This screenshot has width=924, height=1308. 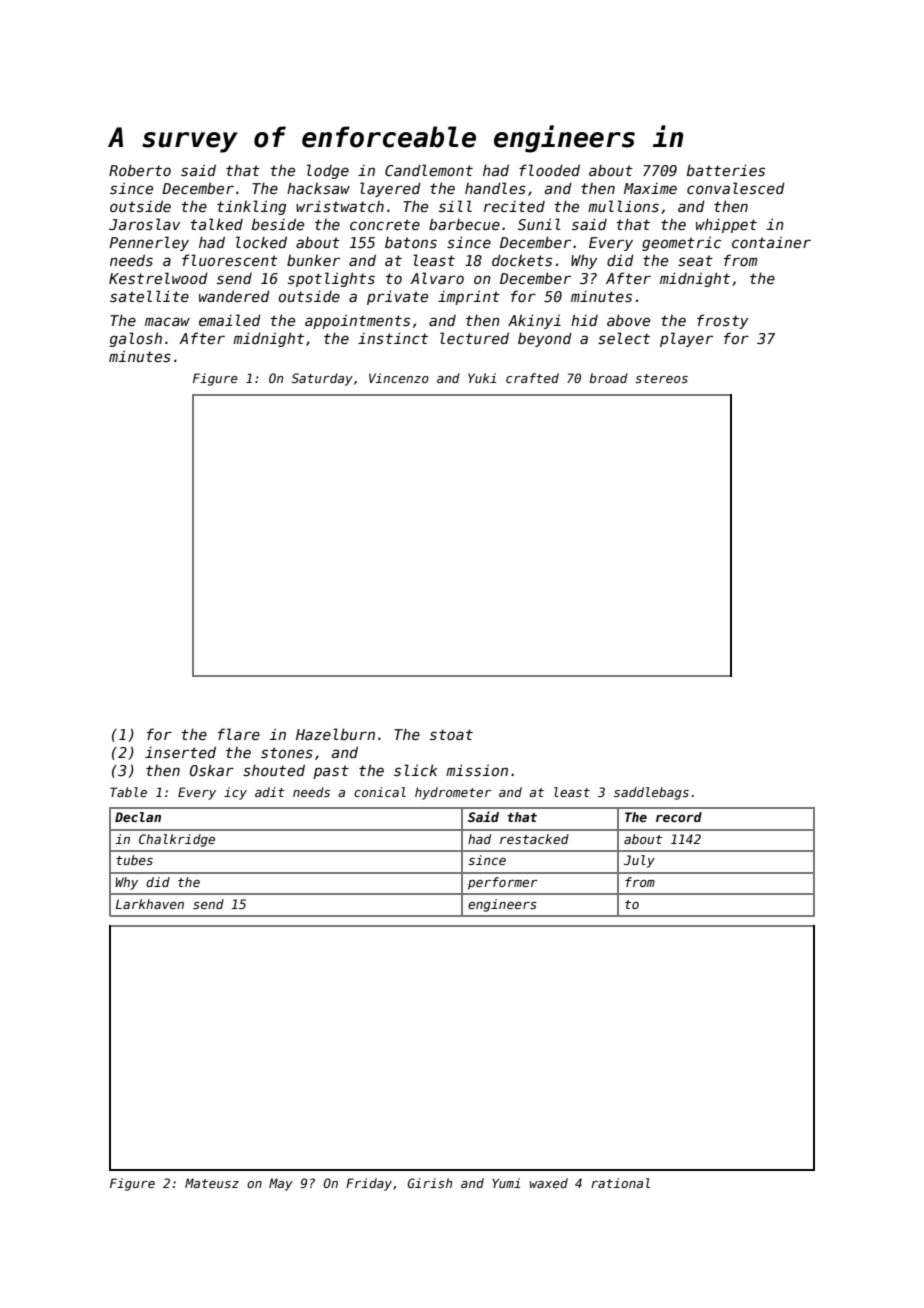 I want to click on Roberto, so click(x=140, y=170).
